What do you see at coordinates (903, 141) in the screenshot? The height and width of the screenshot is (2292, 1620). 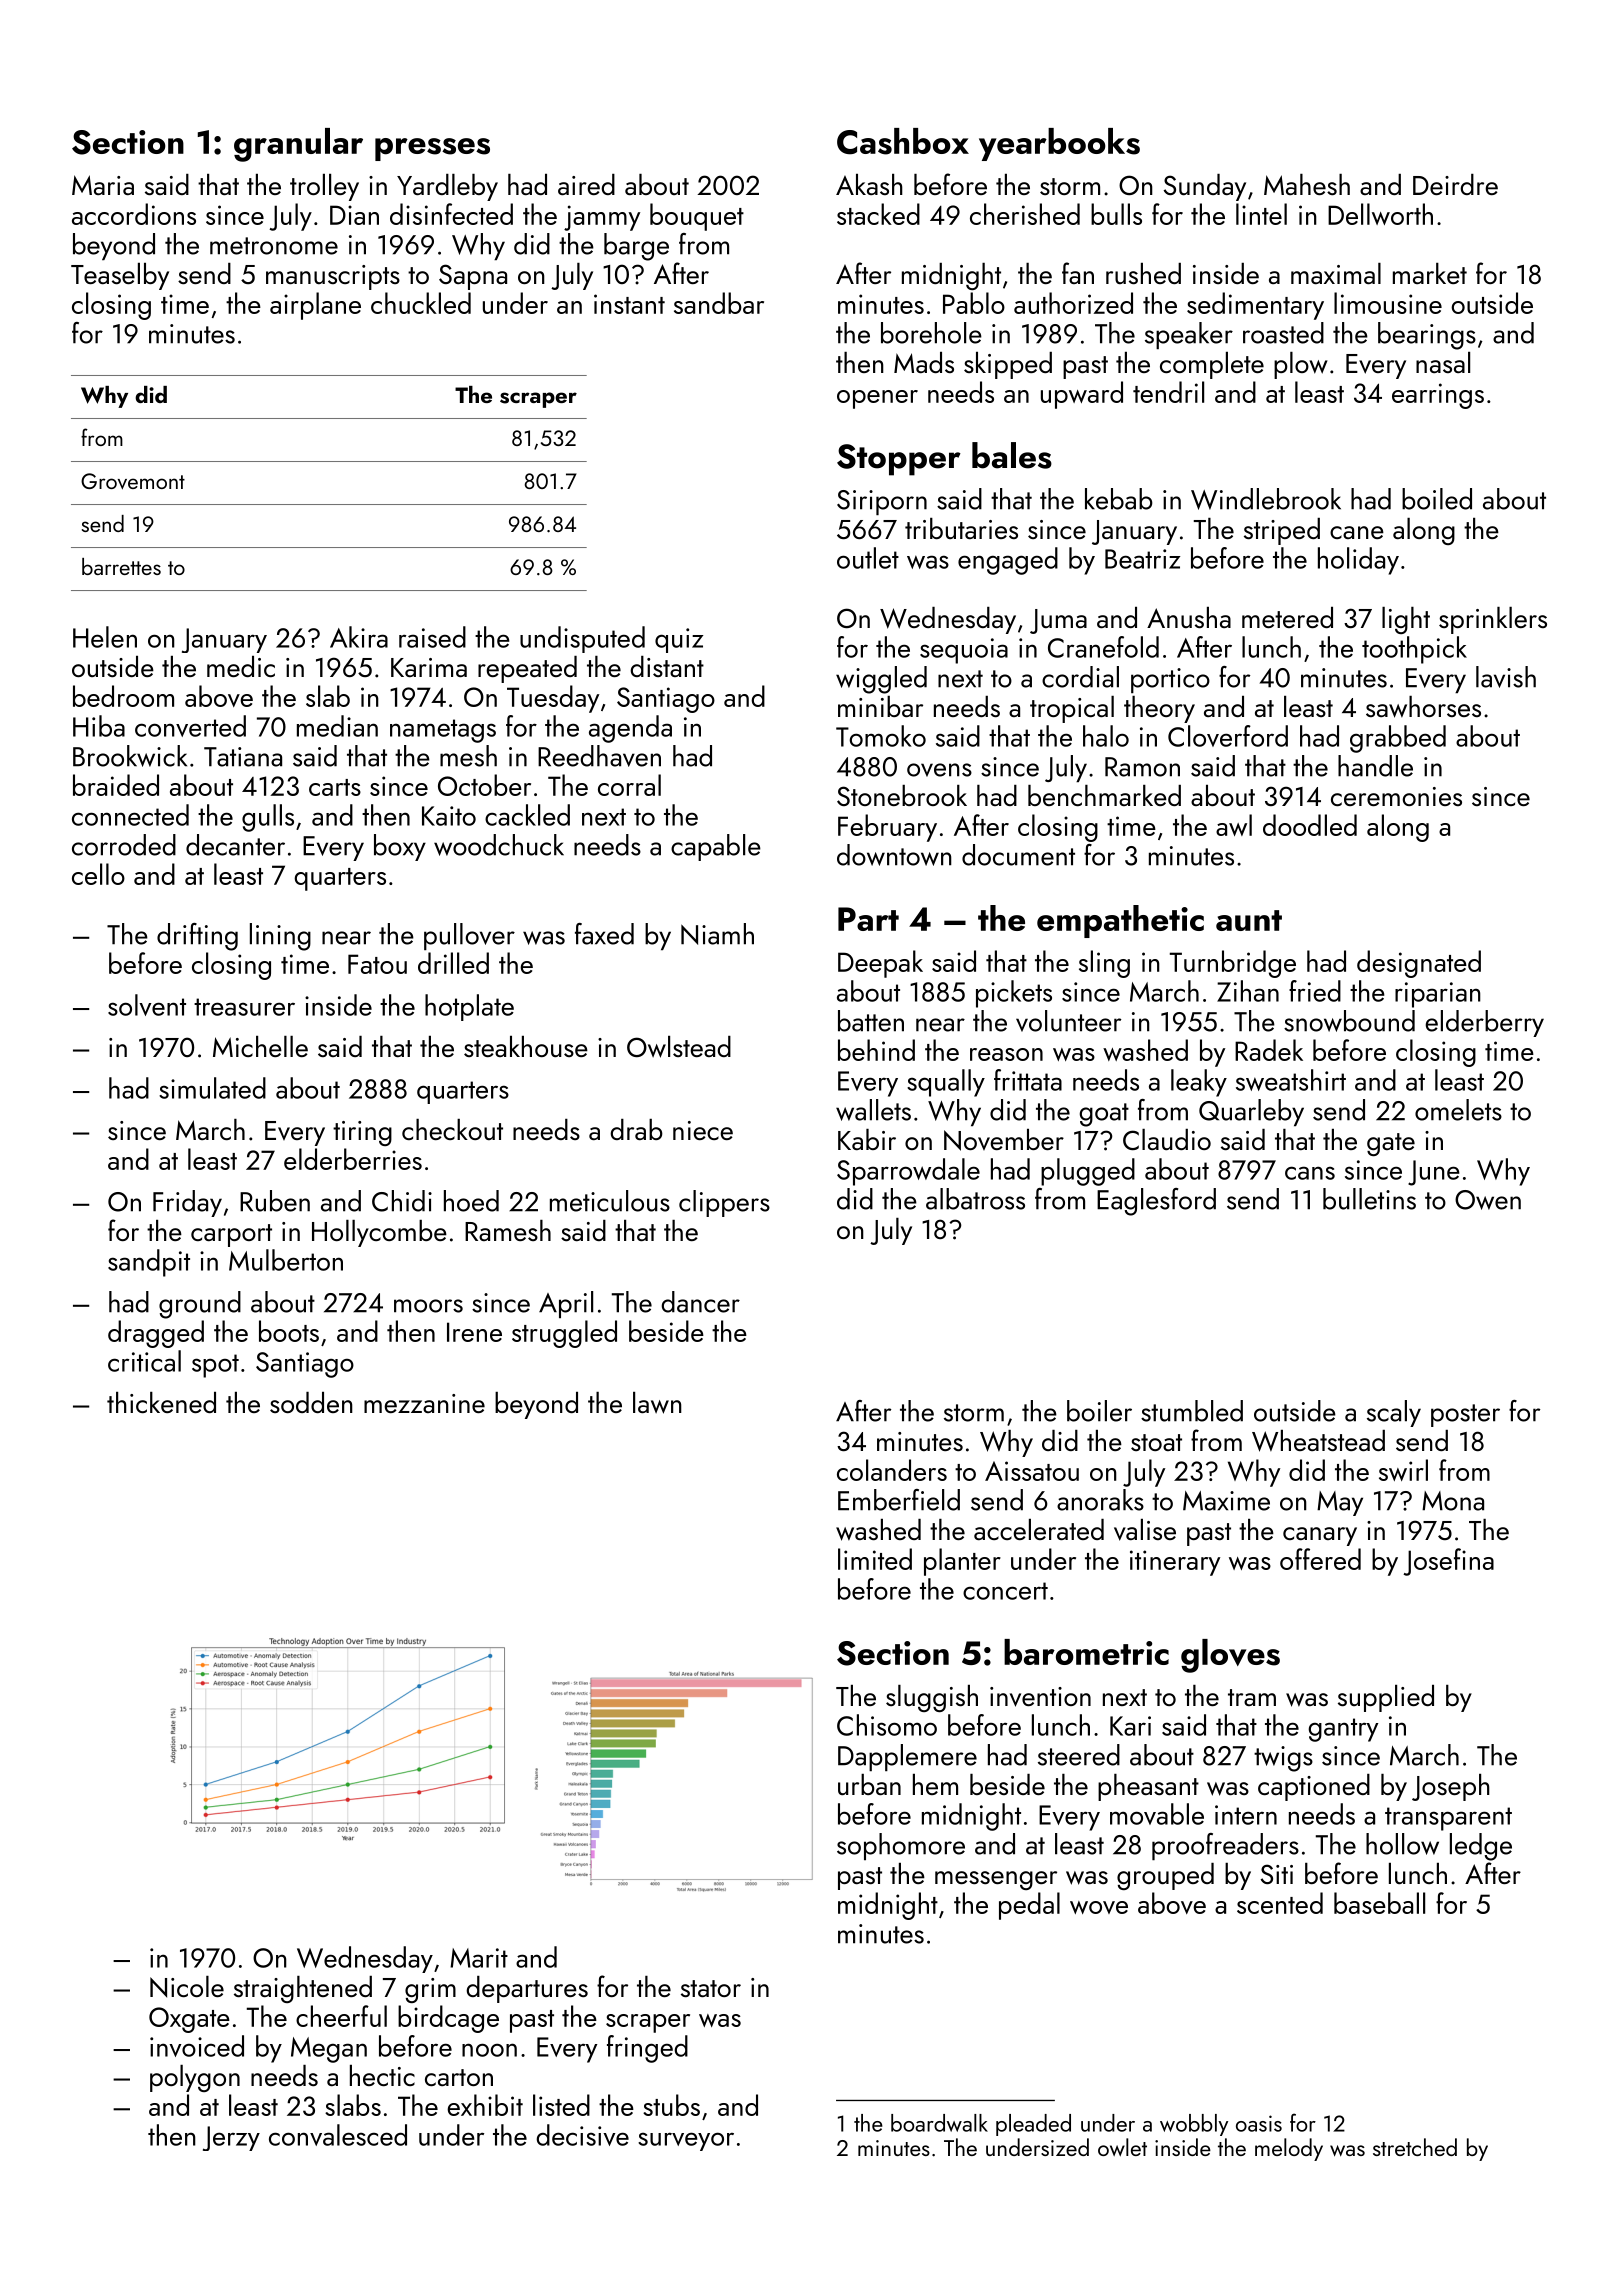 I see `Cashbox` at bounding box center [903, 141].
